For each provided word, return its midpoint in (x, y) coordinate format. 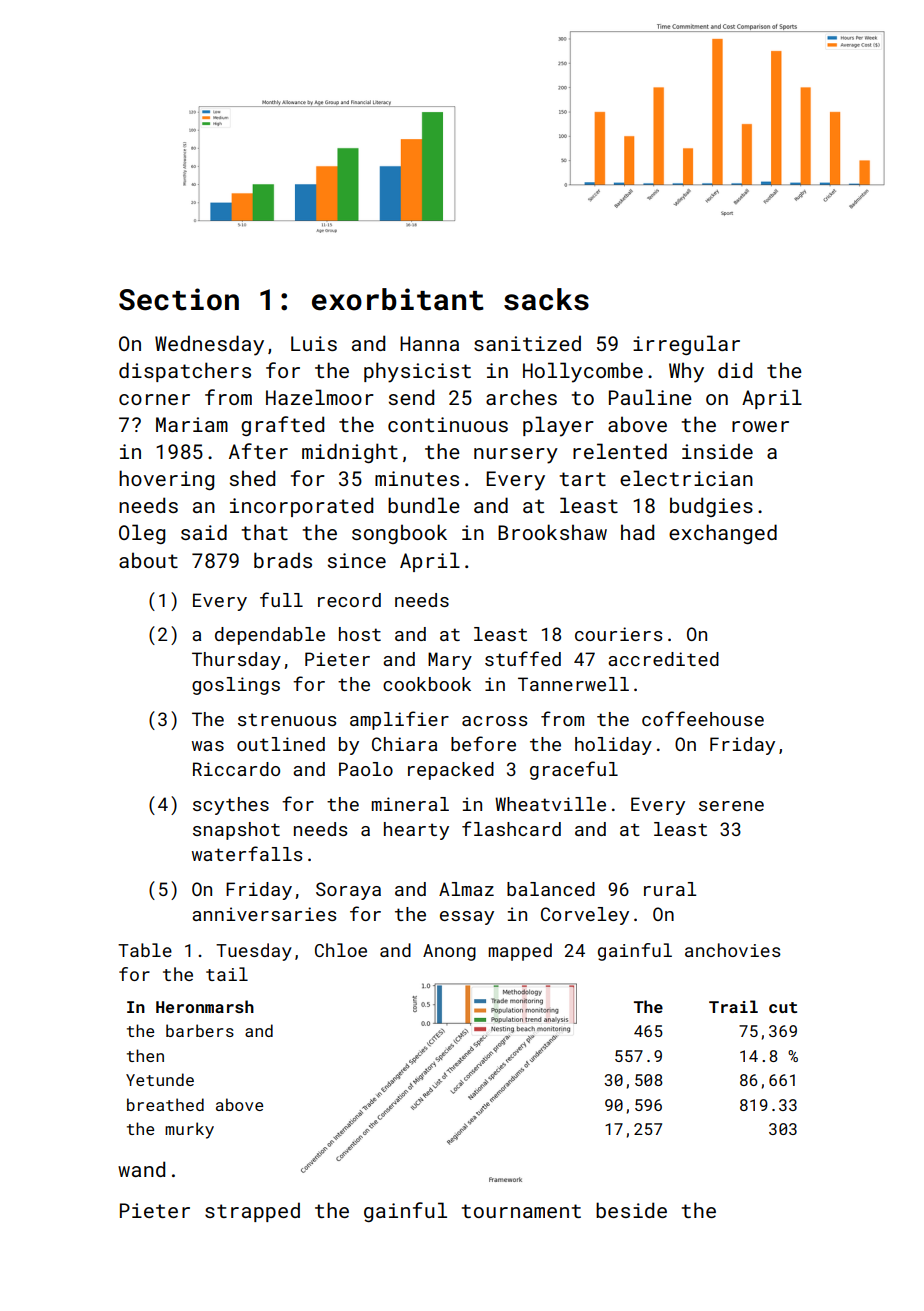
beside (631, 1210)
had (637, 532)
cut (783, 1007)
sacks (546, 299)
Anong (449, 952)
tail (227, 974)
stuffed (523, 658)
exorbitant (398, 299)
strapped (252, 1212)
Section (179, 299)
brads (283, 560)
